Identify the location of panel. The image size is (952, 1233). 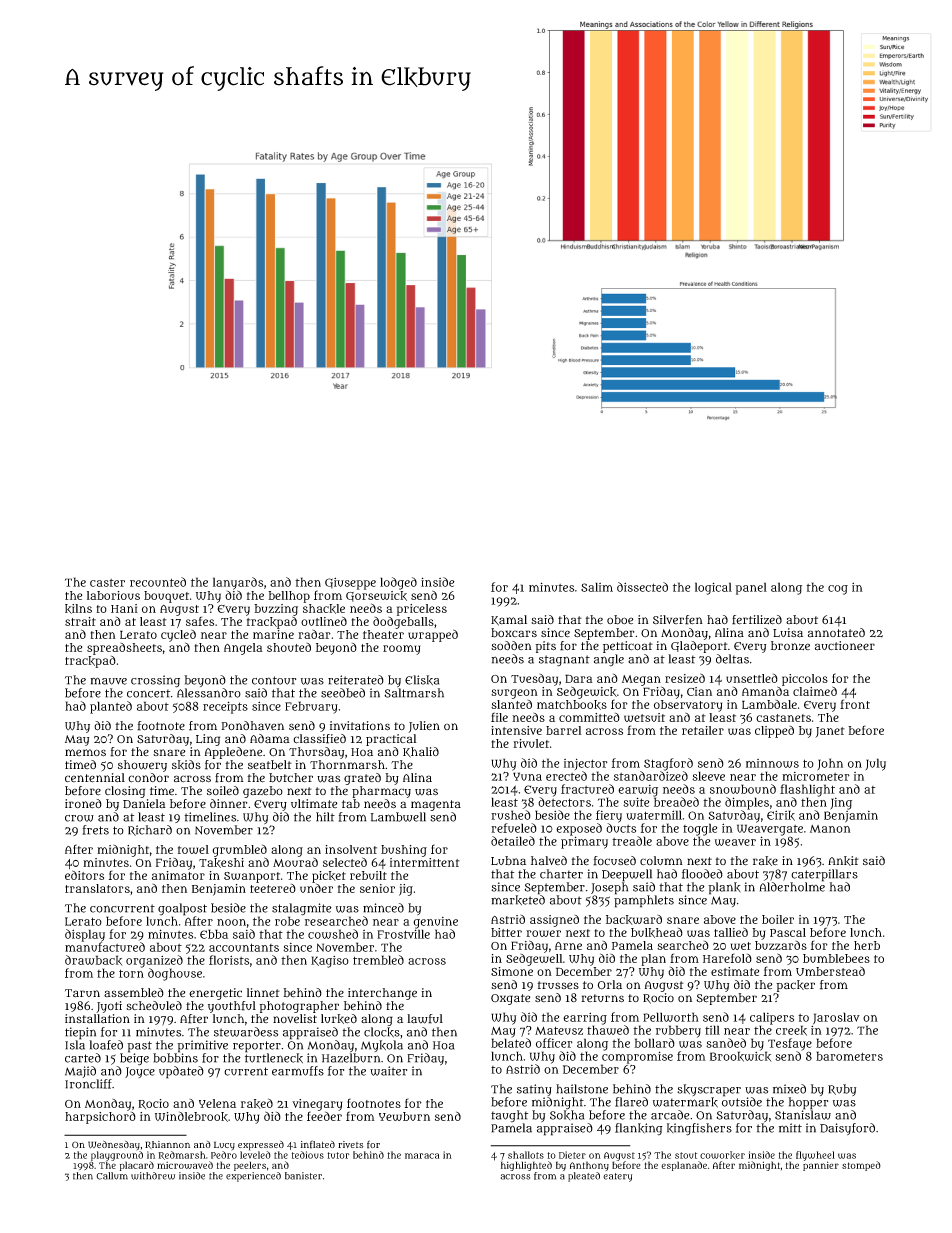
(751, 588).
